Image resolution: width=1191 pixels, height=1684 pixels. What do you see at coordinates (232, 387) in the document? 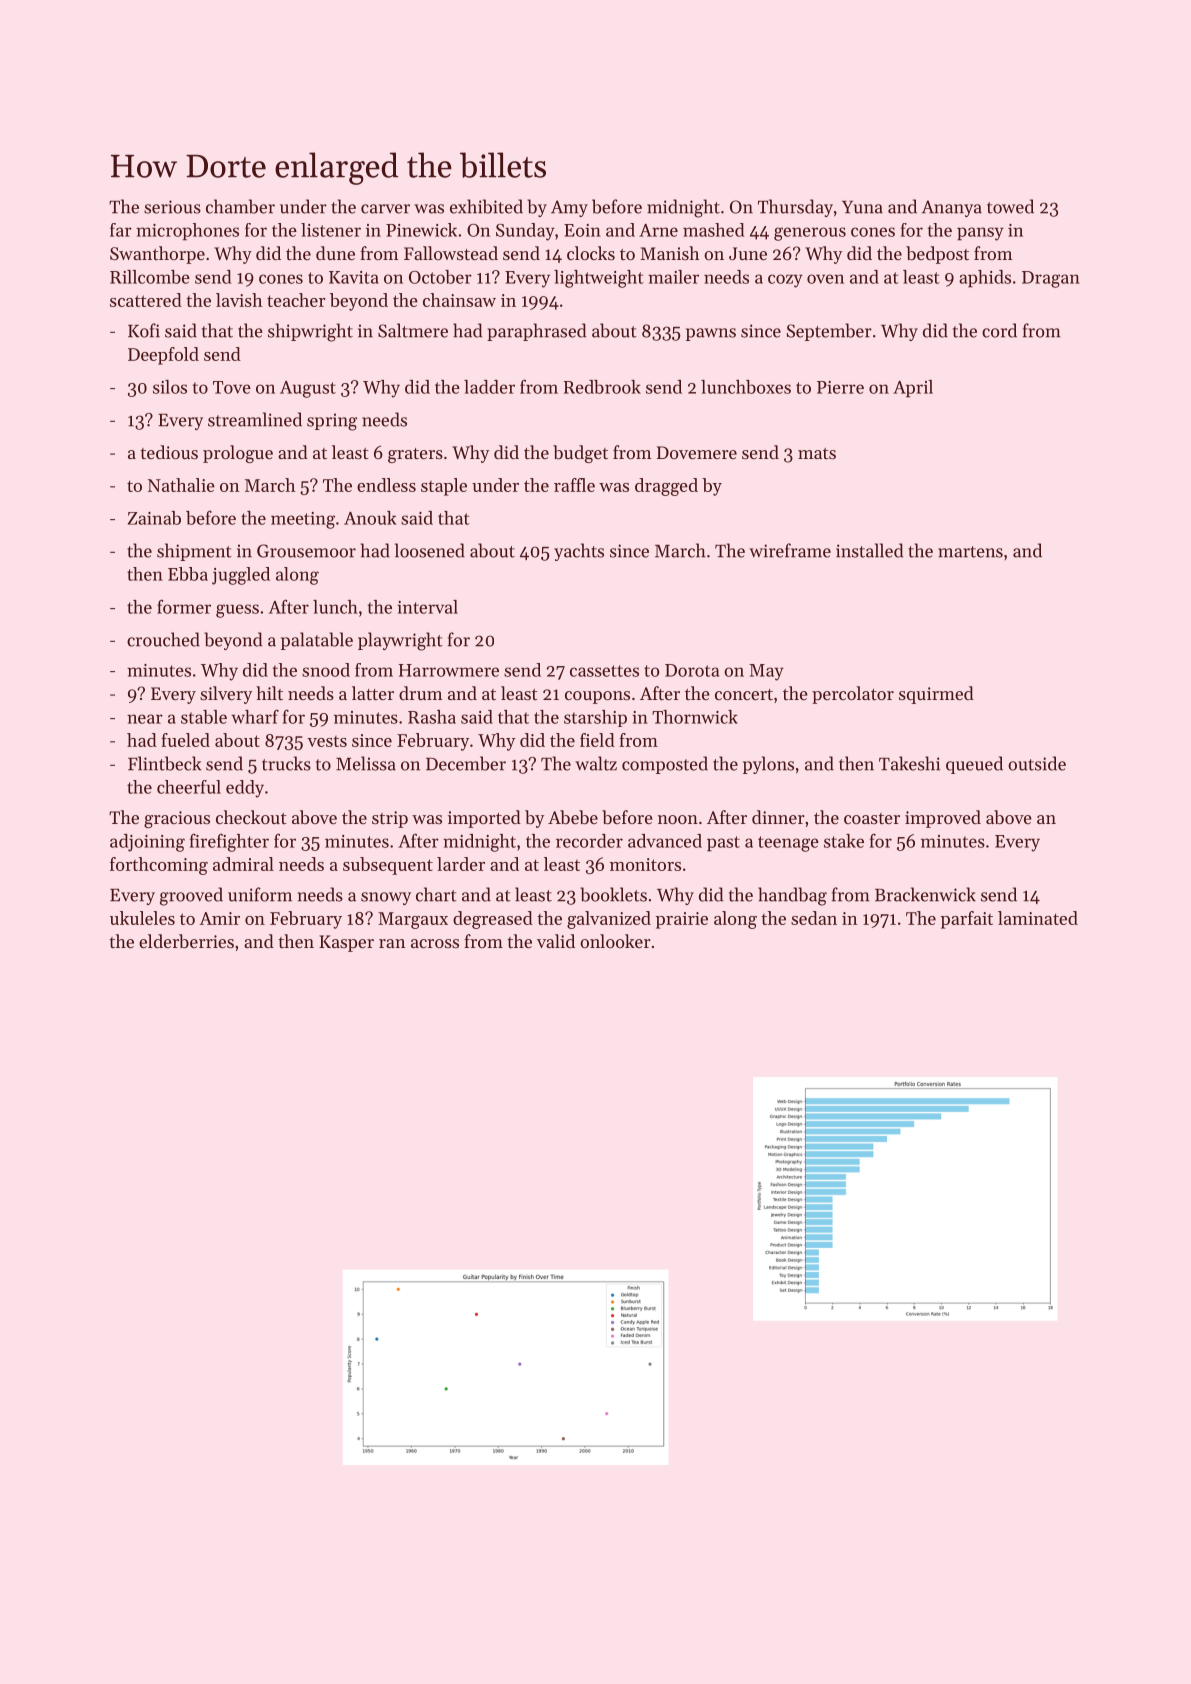
I see `Tove` at bounding box center [232, 387].
